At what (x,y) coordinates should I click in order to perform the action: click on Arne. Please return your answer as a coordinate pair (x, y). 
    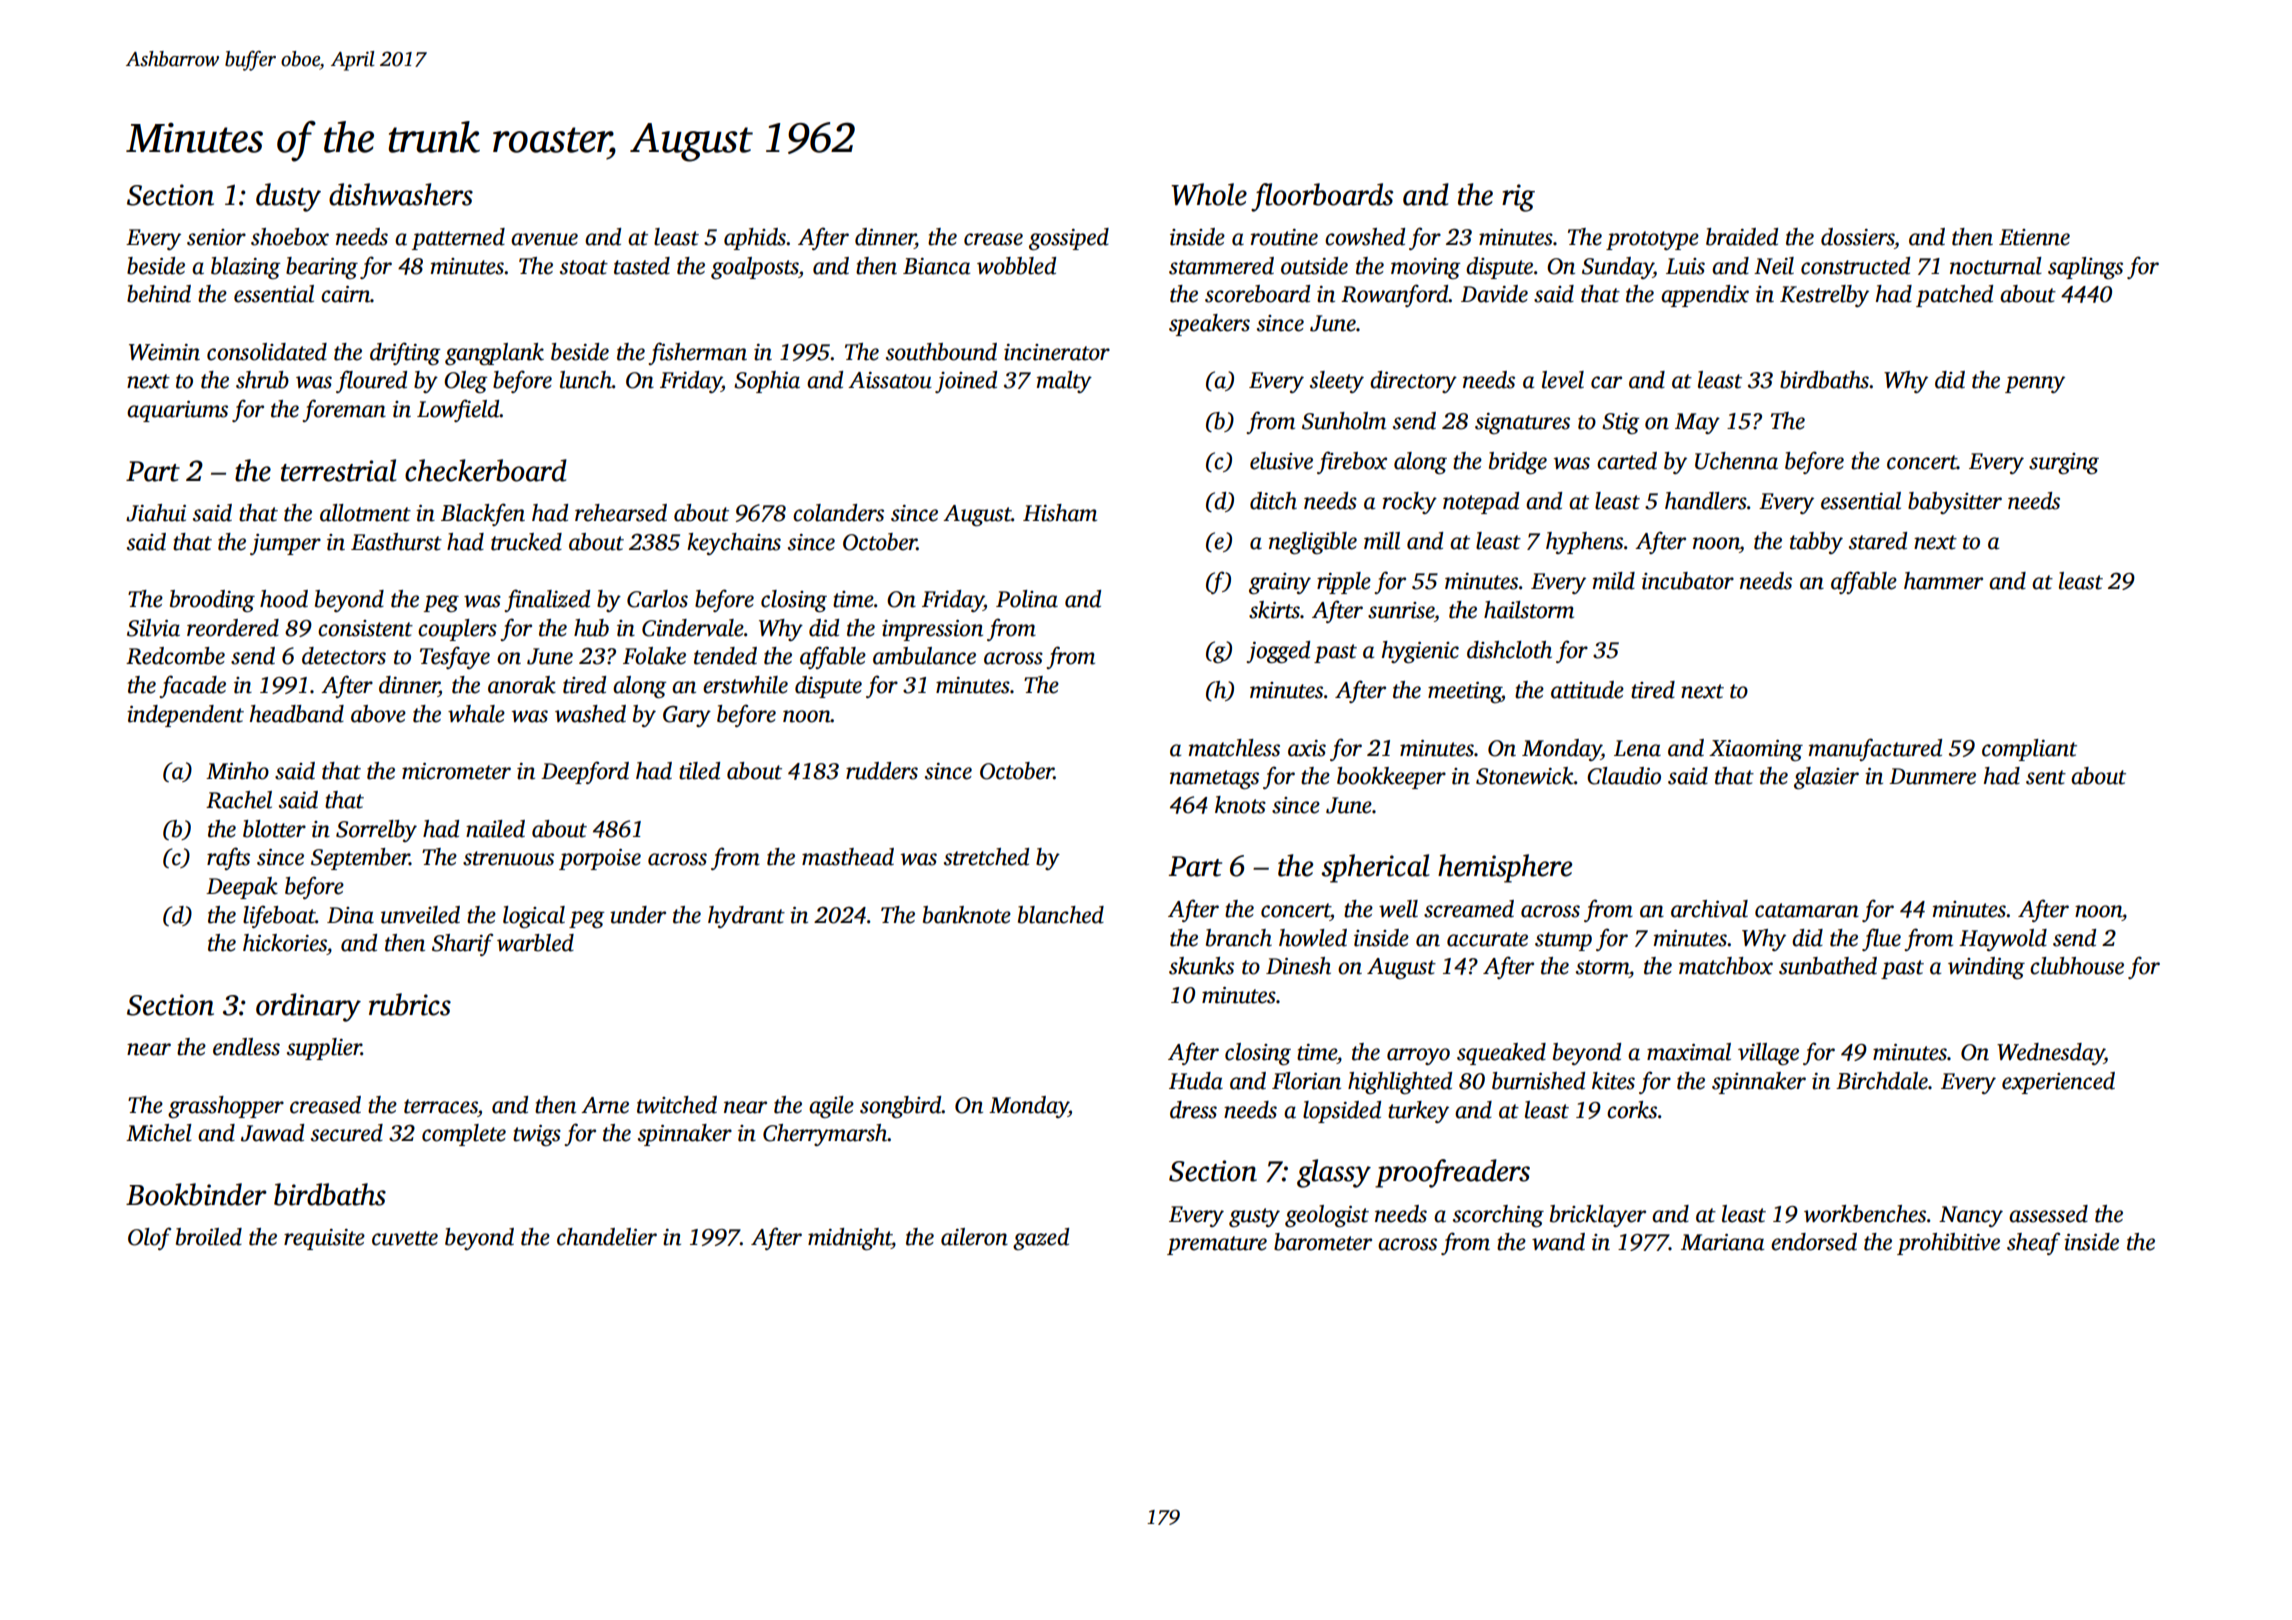
    Looking at the image, I should click on (605, 1105).
